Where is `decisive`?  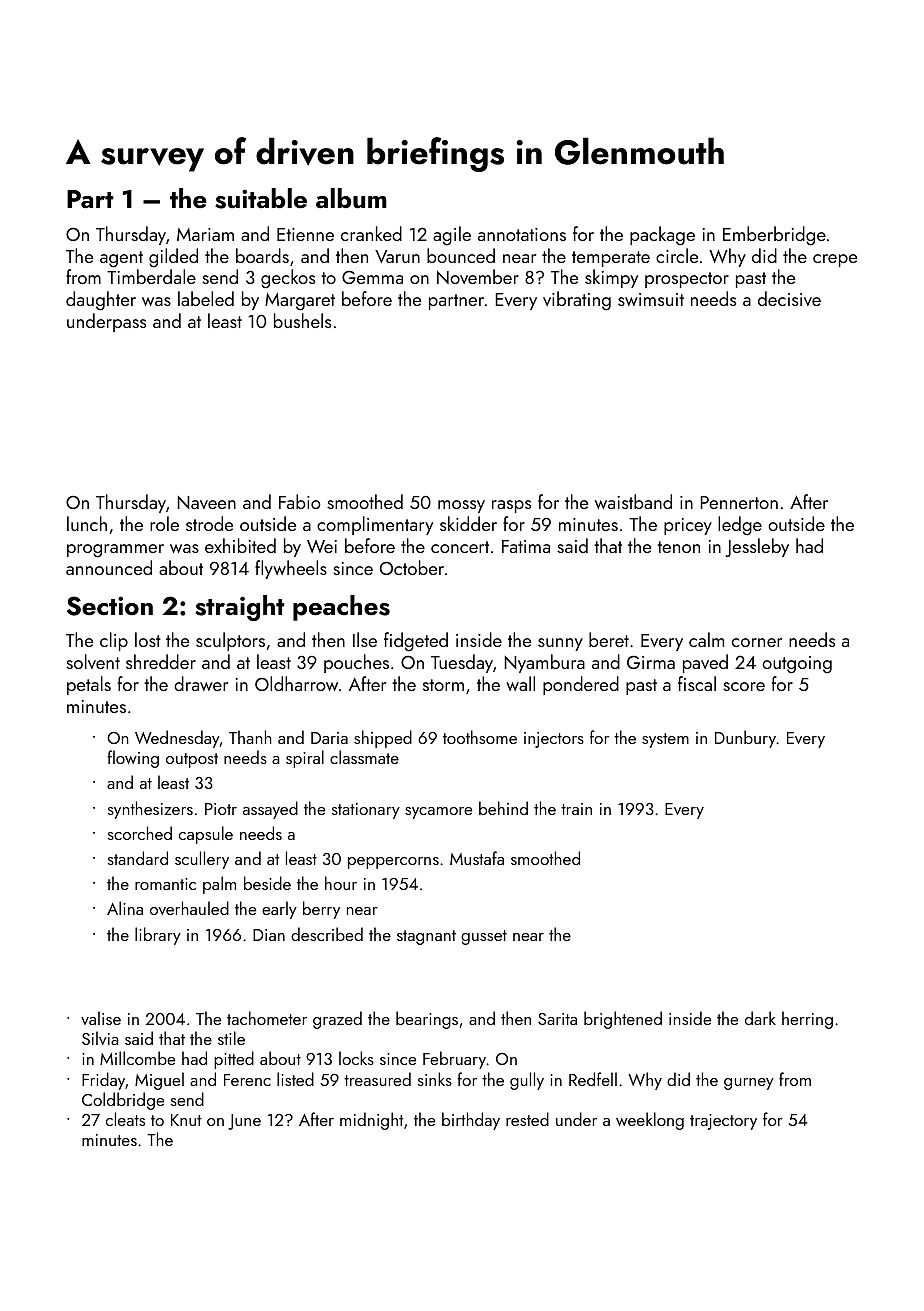
decisive is located at coordinates (789, 298).
